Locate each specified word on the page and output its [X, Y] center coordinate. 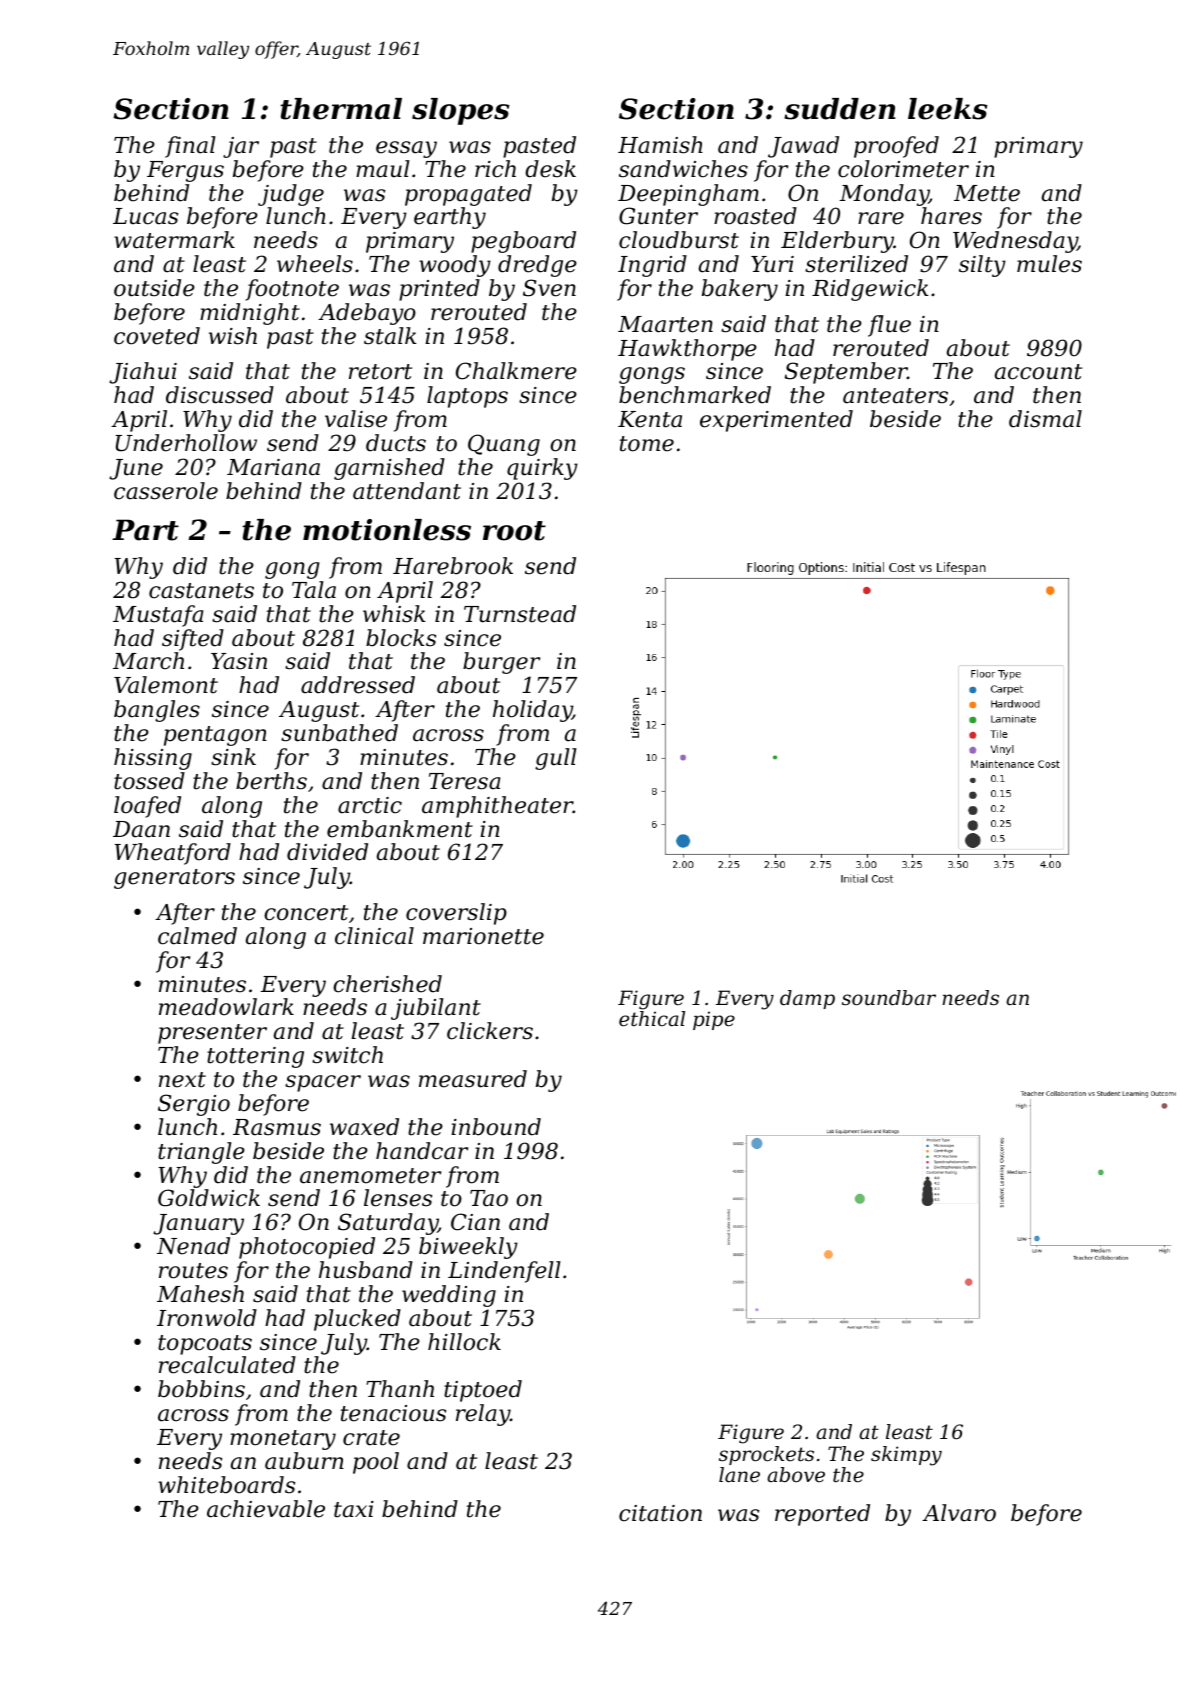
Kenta [650, 419]
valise [356, 419]
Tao [489, 1198]
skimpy [906, 1456]
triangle [201, 1153]
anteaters [895, 396]
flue [889, 326]
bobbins [201, 1389]
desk [550, 169]
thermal [341, 109]
